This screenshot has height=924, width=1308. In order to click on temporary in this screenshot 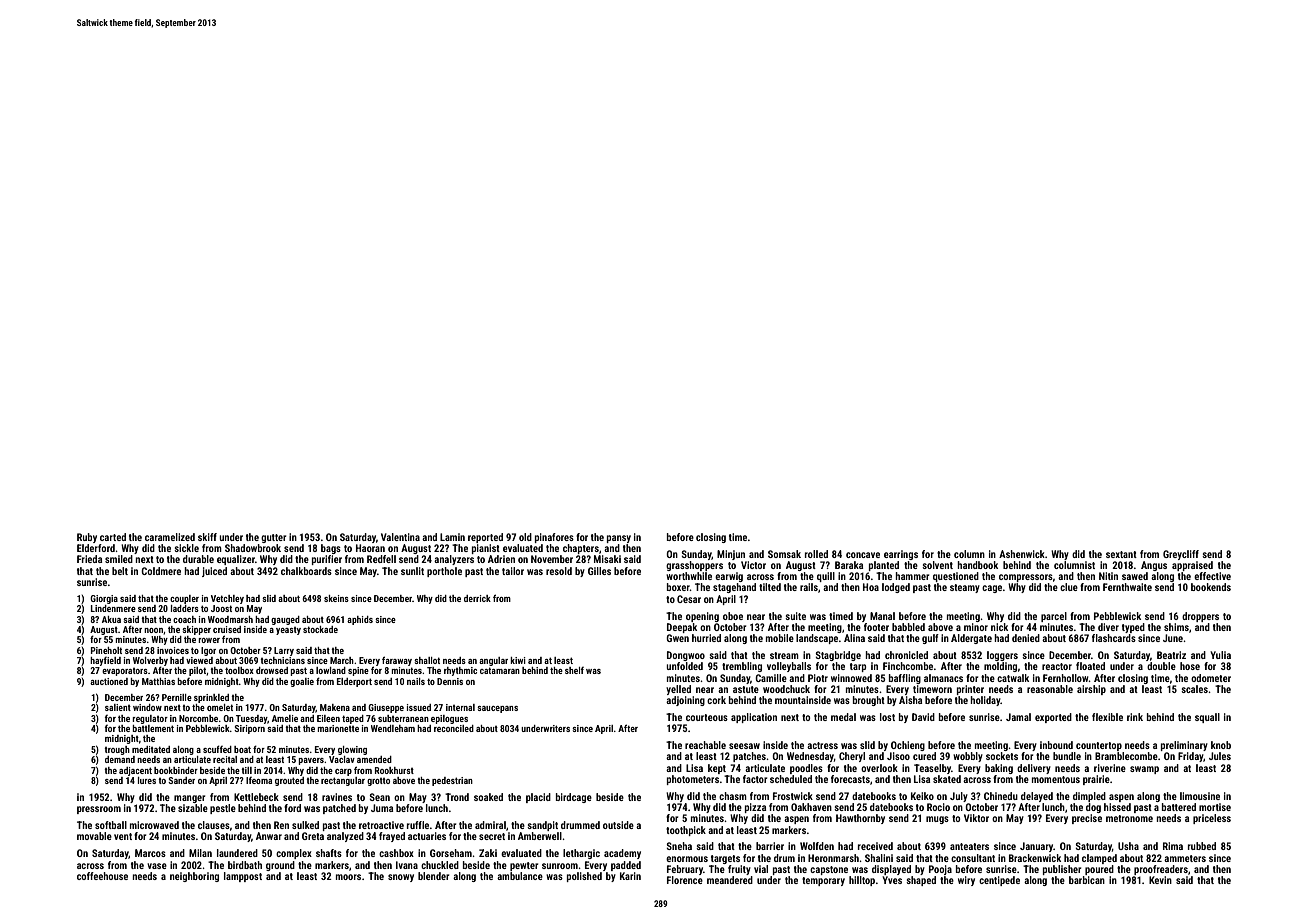, I will do `click(823, 881)`.
